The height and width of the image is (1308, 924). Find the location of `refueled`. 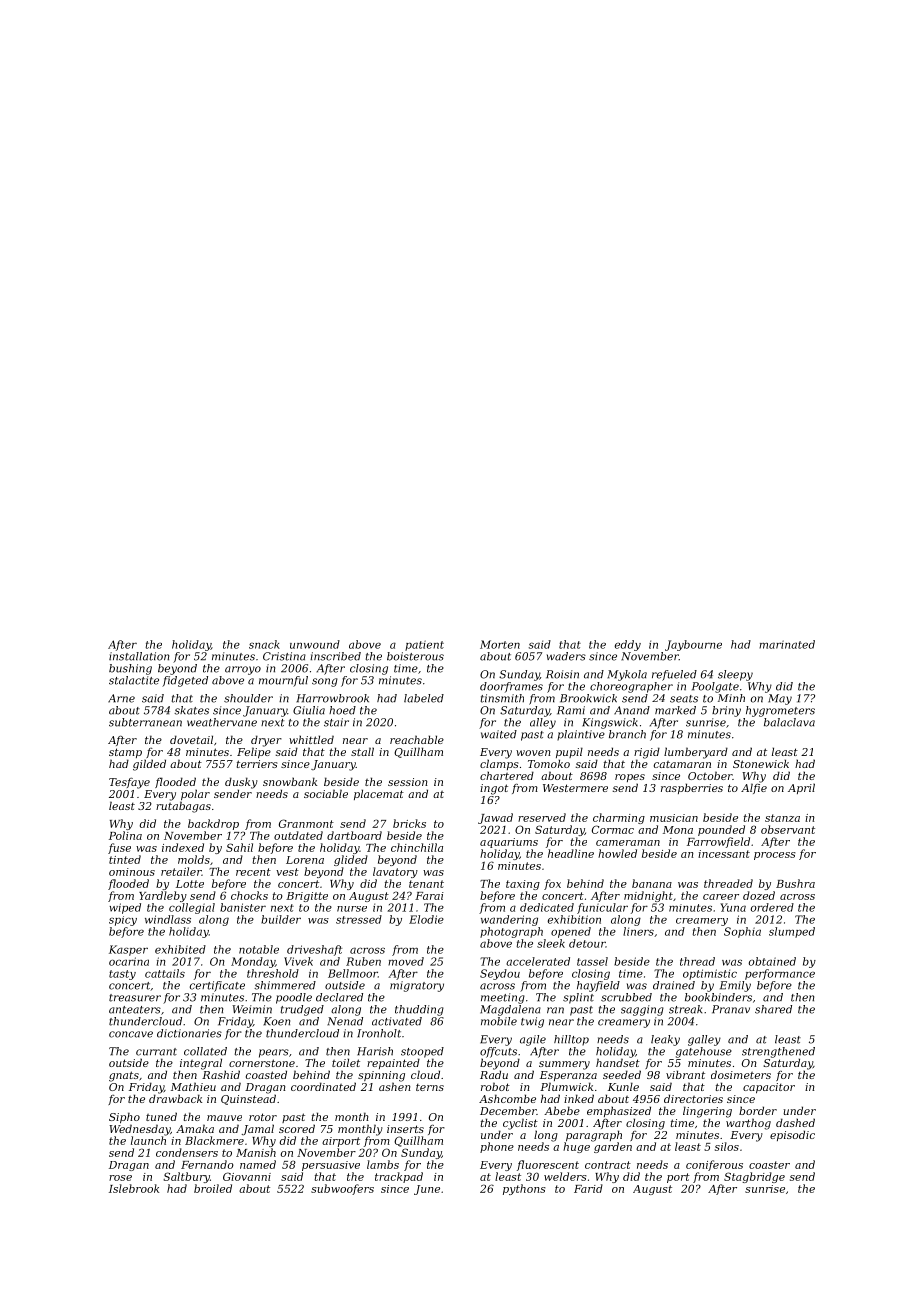

refueled is located at coordinates (674, 675).
